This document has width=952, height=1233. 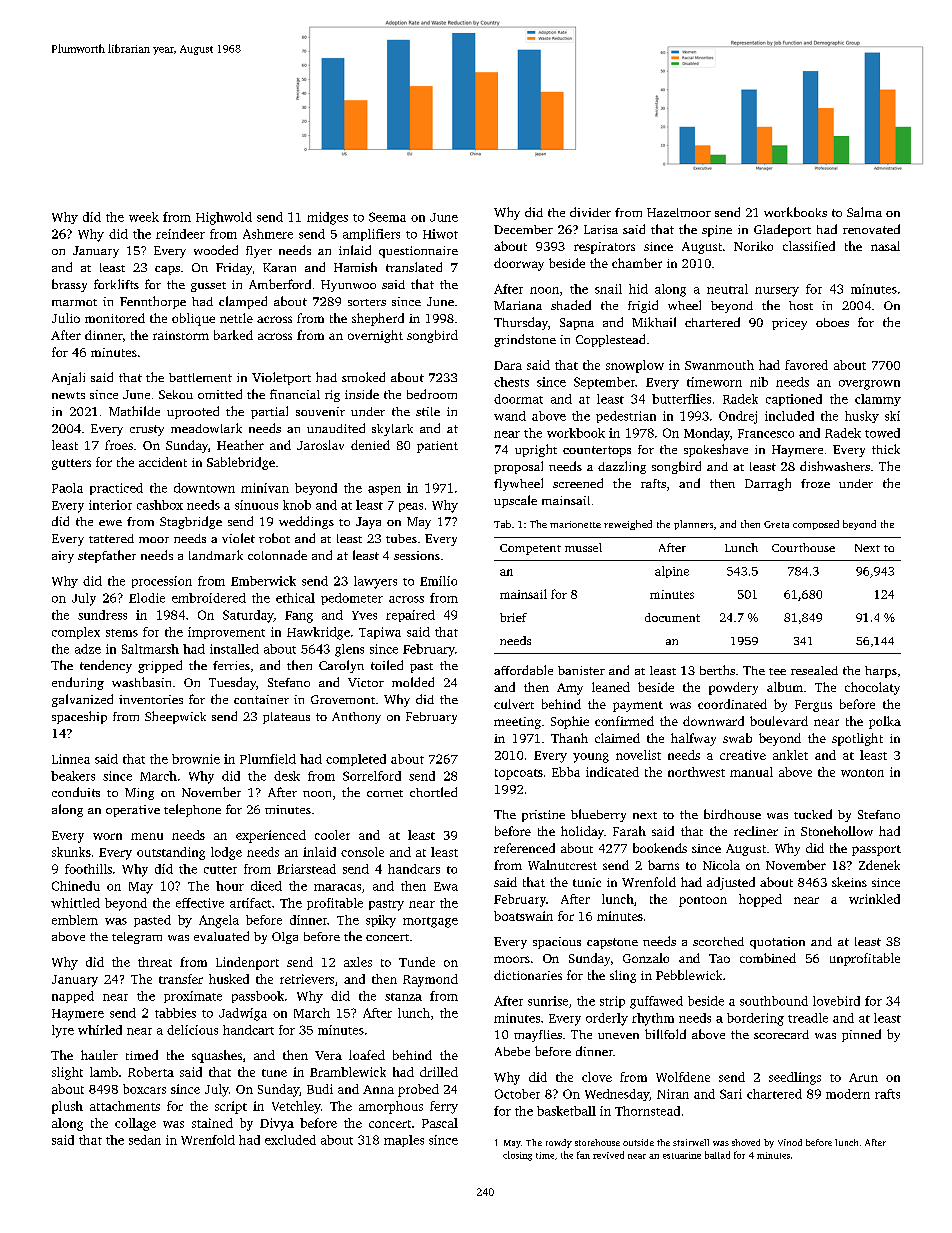 What do you see at coordinates (732, 814) in the document?
I see `birdhouse` at bounding box center [732, 814].
